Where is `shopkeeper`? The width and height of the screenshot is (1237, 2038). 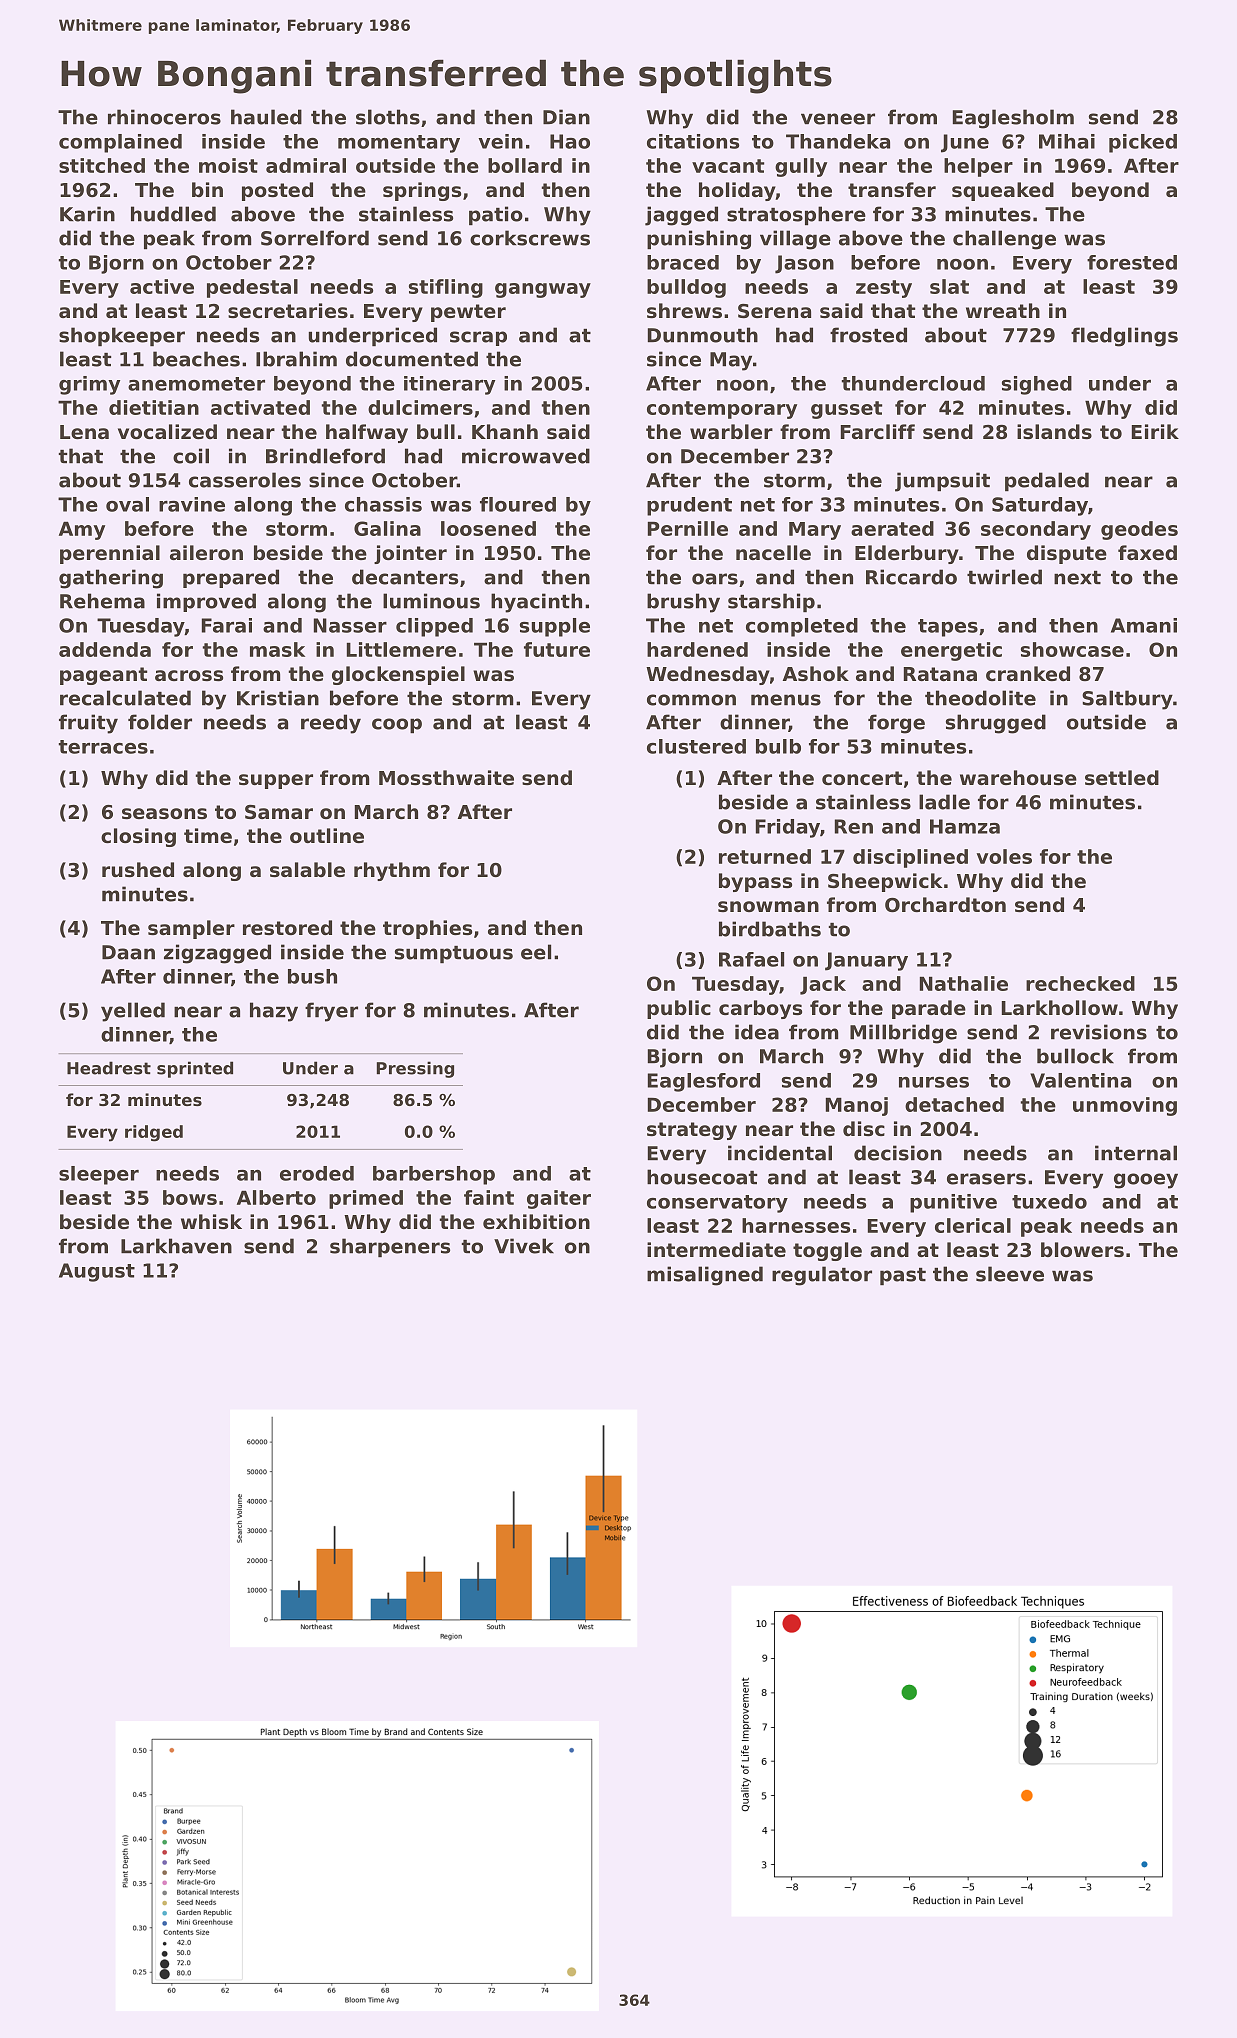
shopkeeper is located at coordinates (122, 337).
